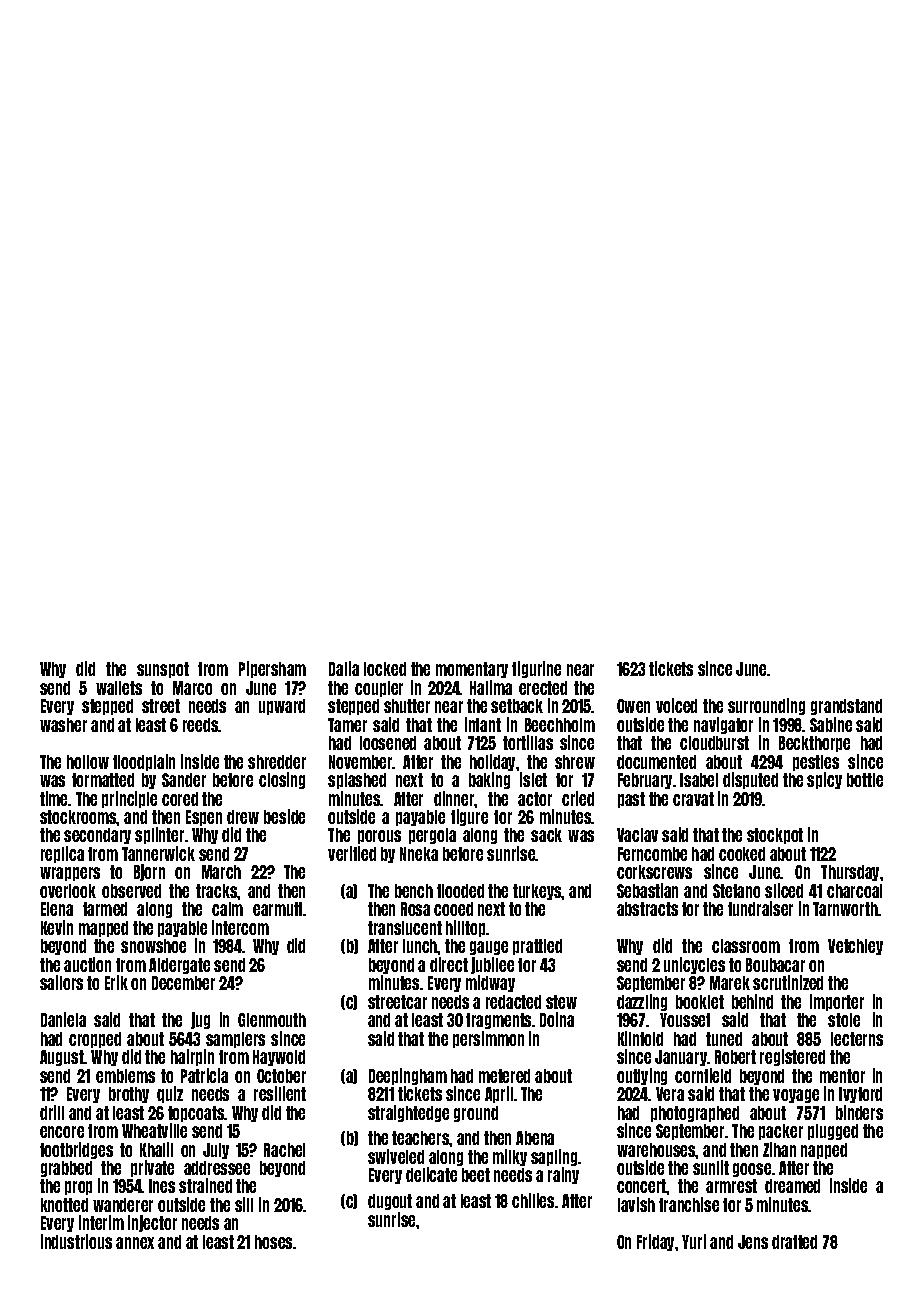  What do you see at coordinates (860, 1095) in the screenshot?
I see `Ivyford` at bounding box center [860, 1095].
